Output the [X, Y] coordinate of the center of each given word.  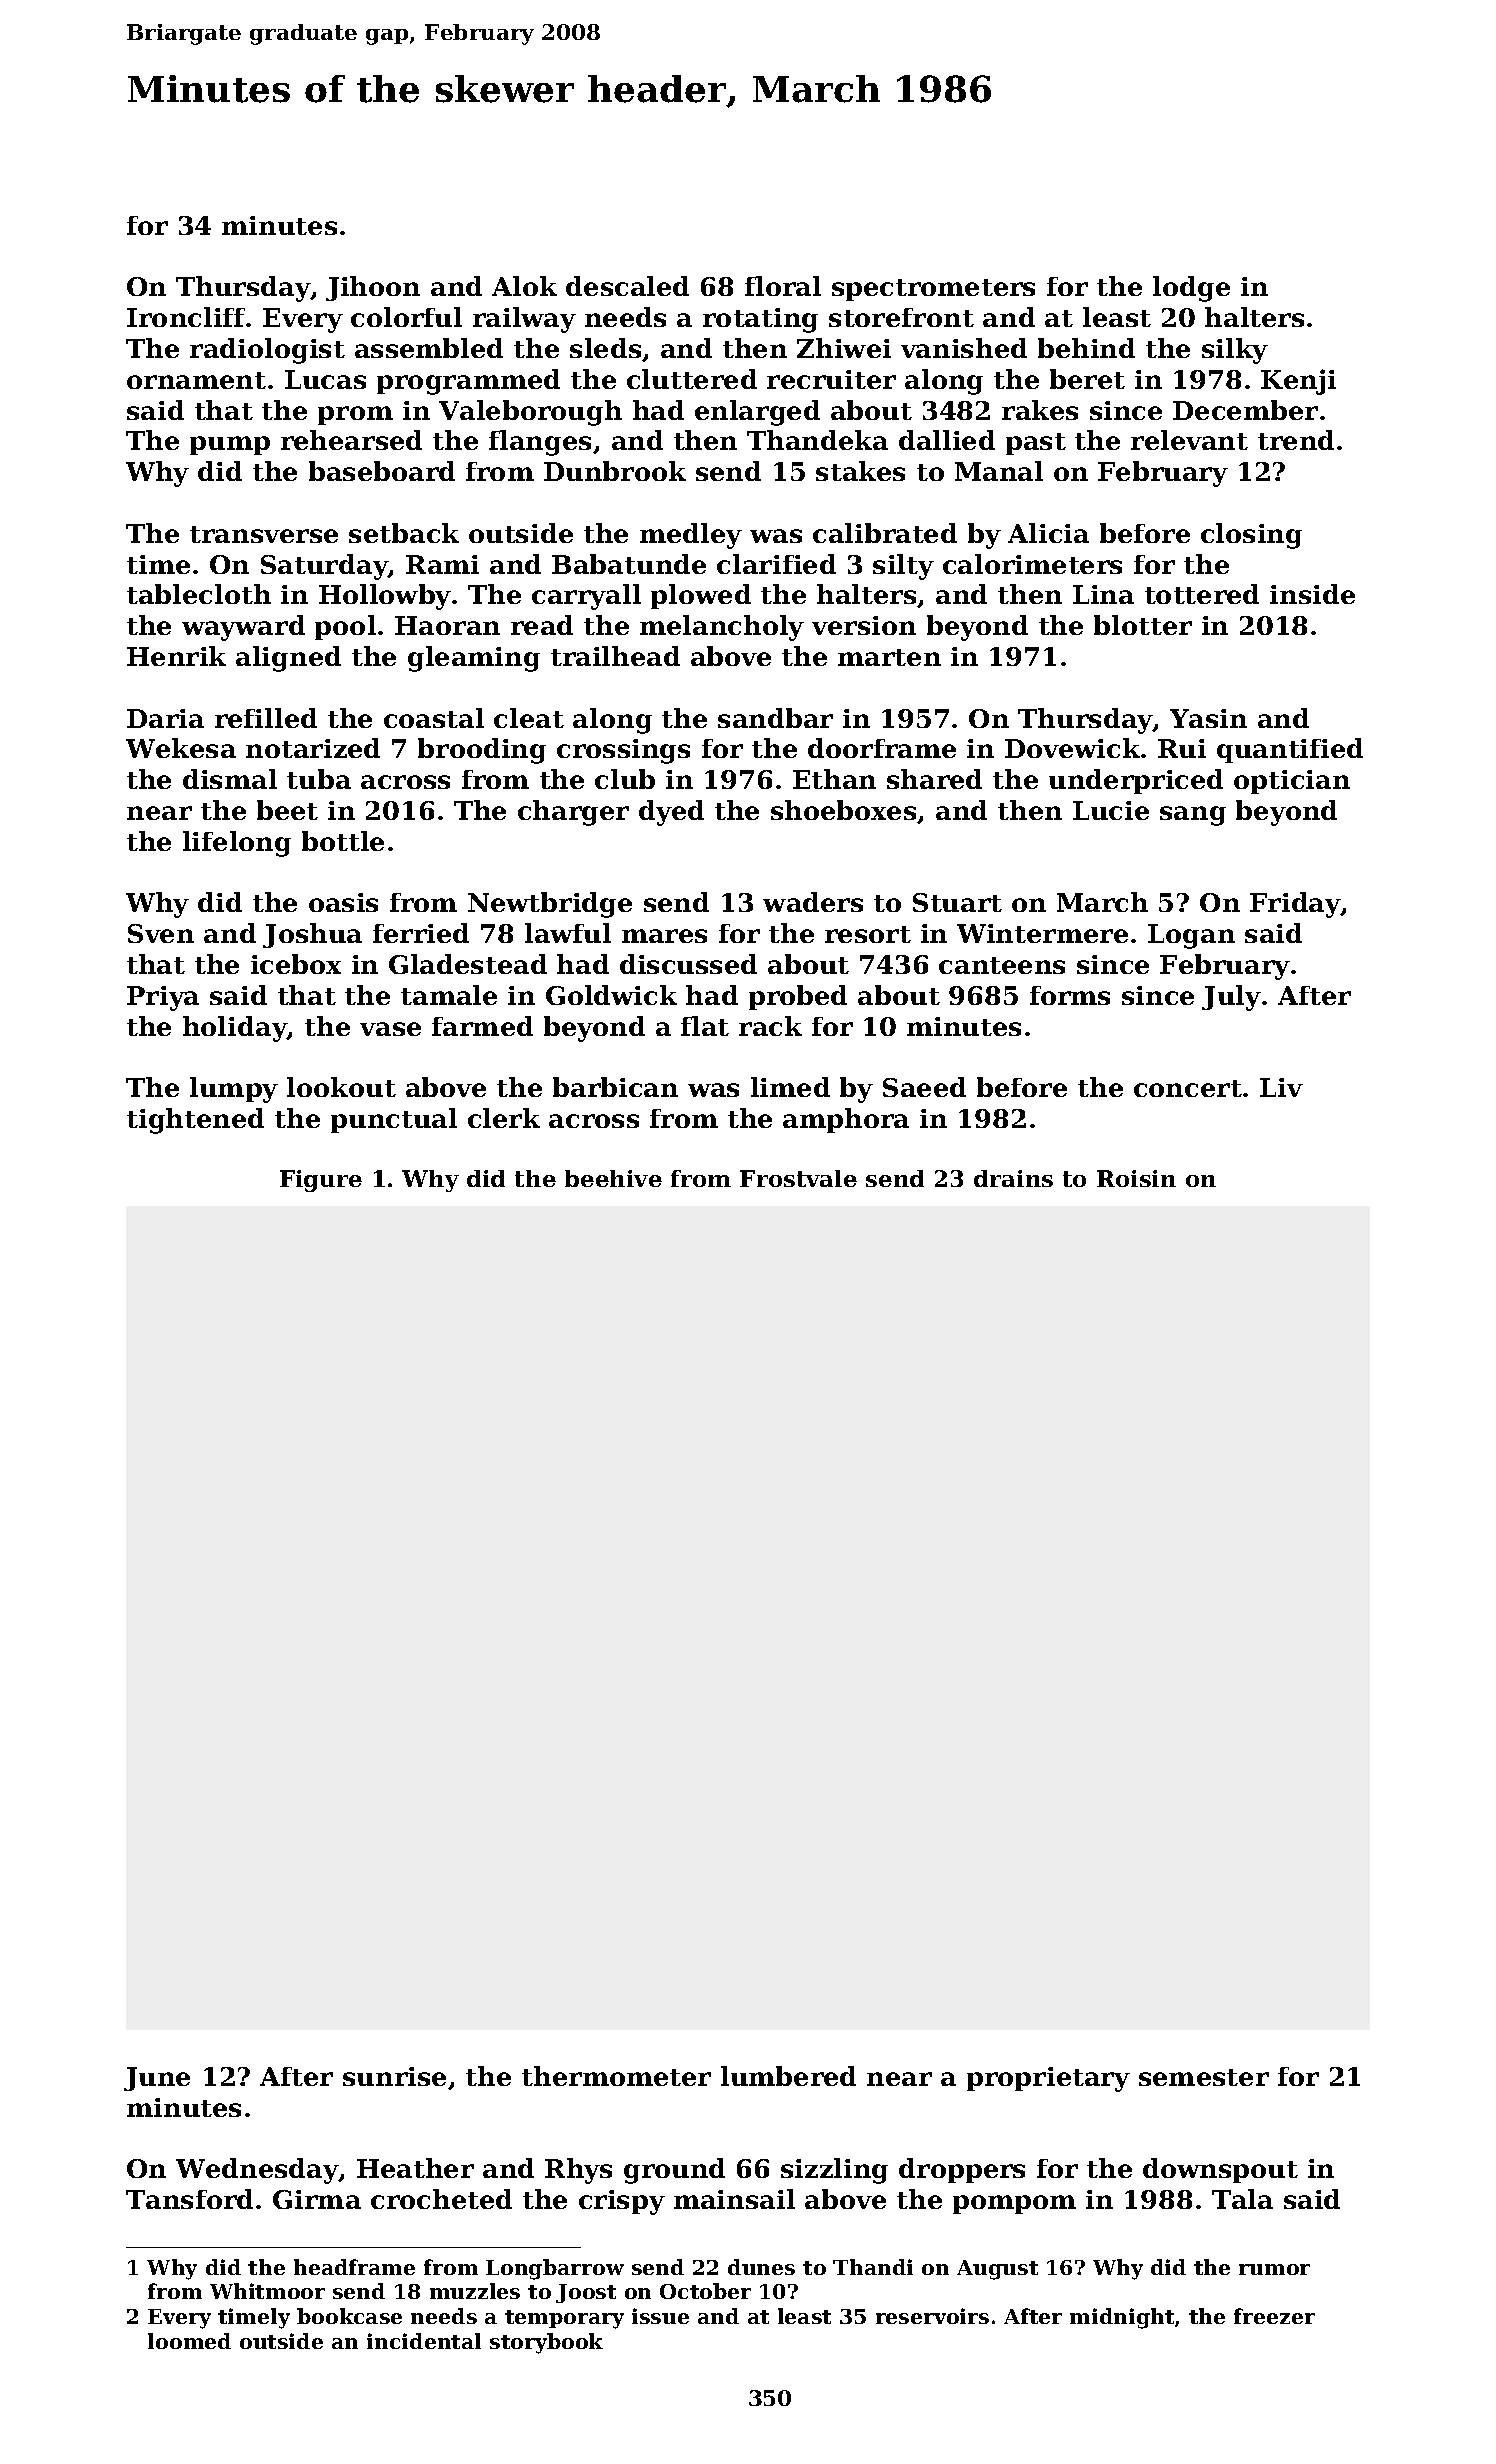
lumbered [788, 2076]
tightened [195, 1121]
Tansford [189, 2199]
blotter [1143, 625]
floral [783, 286]
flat [705, 1026]
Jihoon [373, 288]
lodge [1191, 289]
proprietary [1048, 2079]
